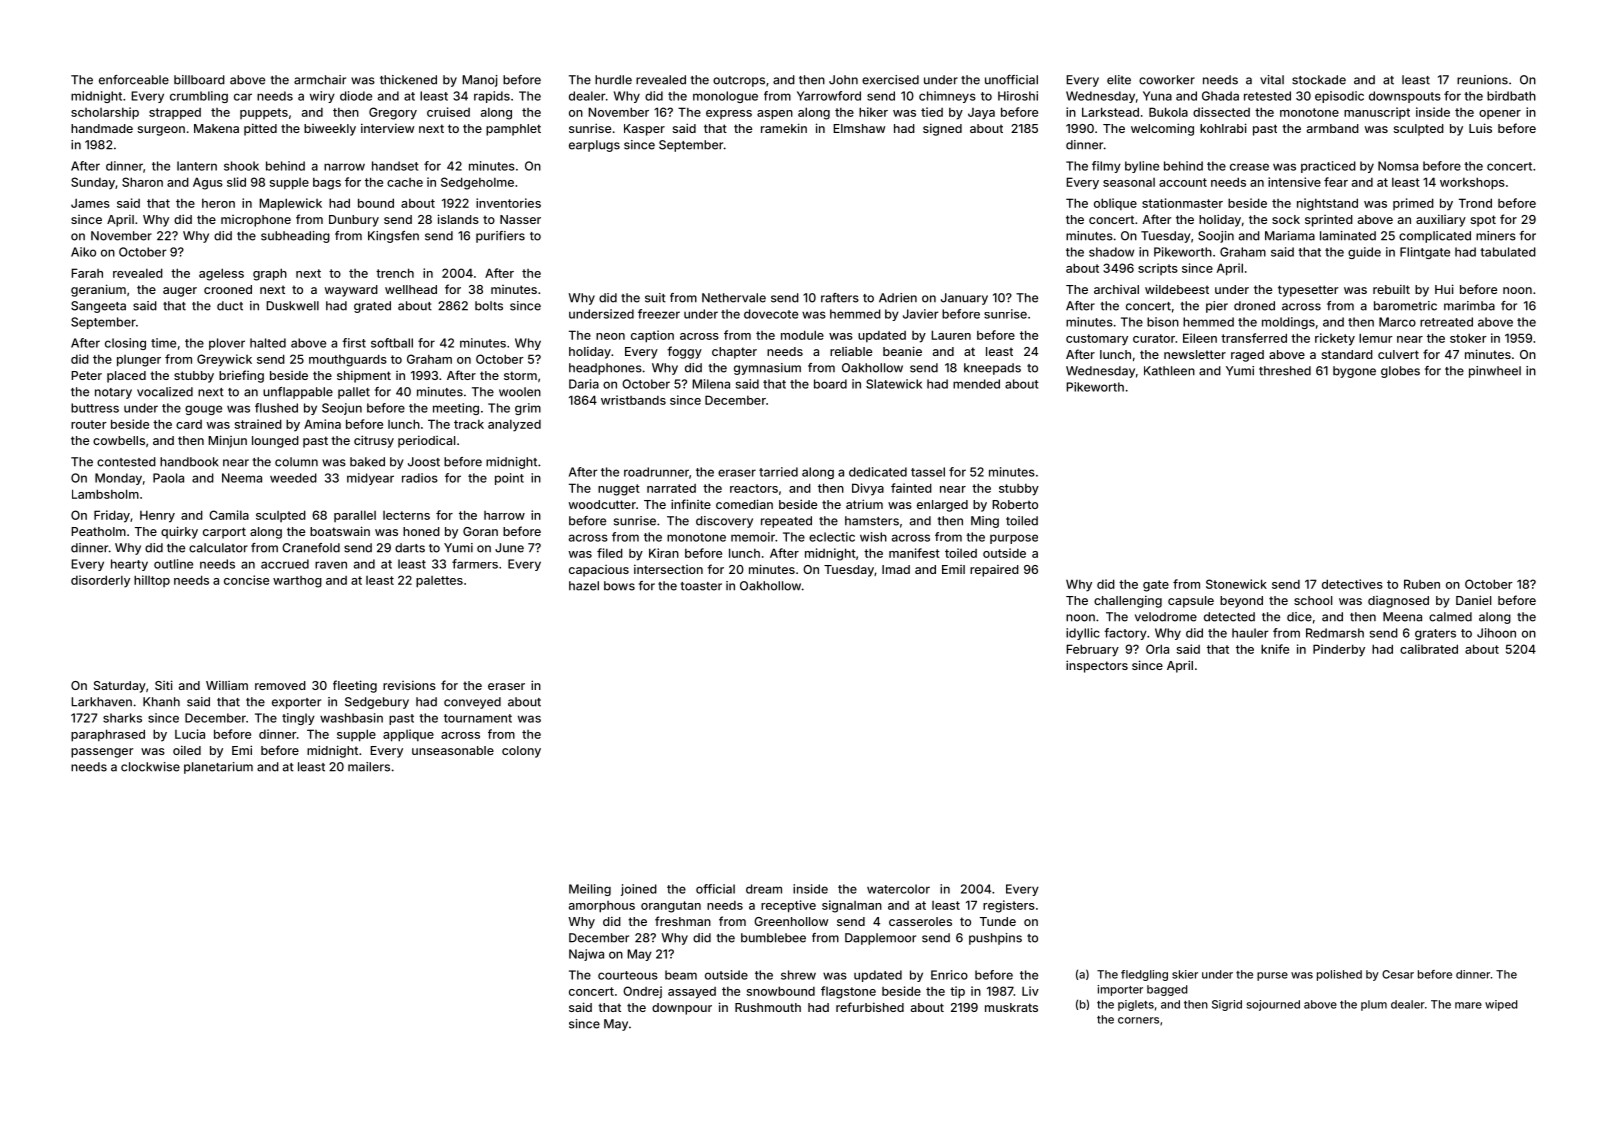 This document has height=1136, width=1607. What do you see at coordinates (453, 750) in the document?
I see `unseasonable` at bounding box center [453, 750].
